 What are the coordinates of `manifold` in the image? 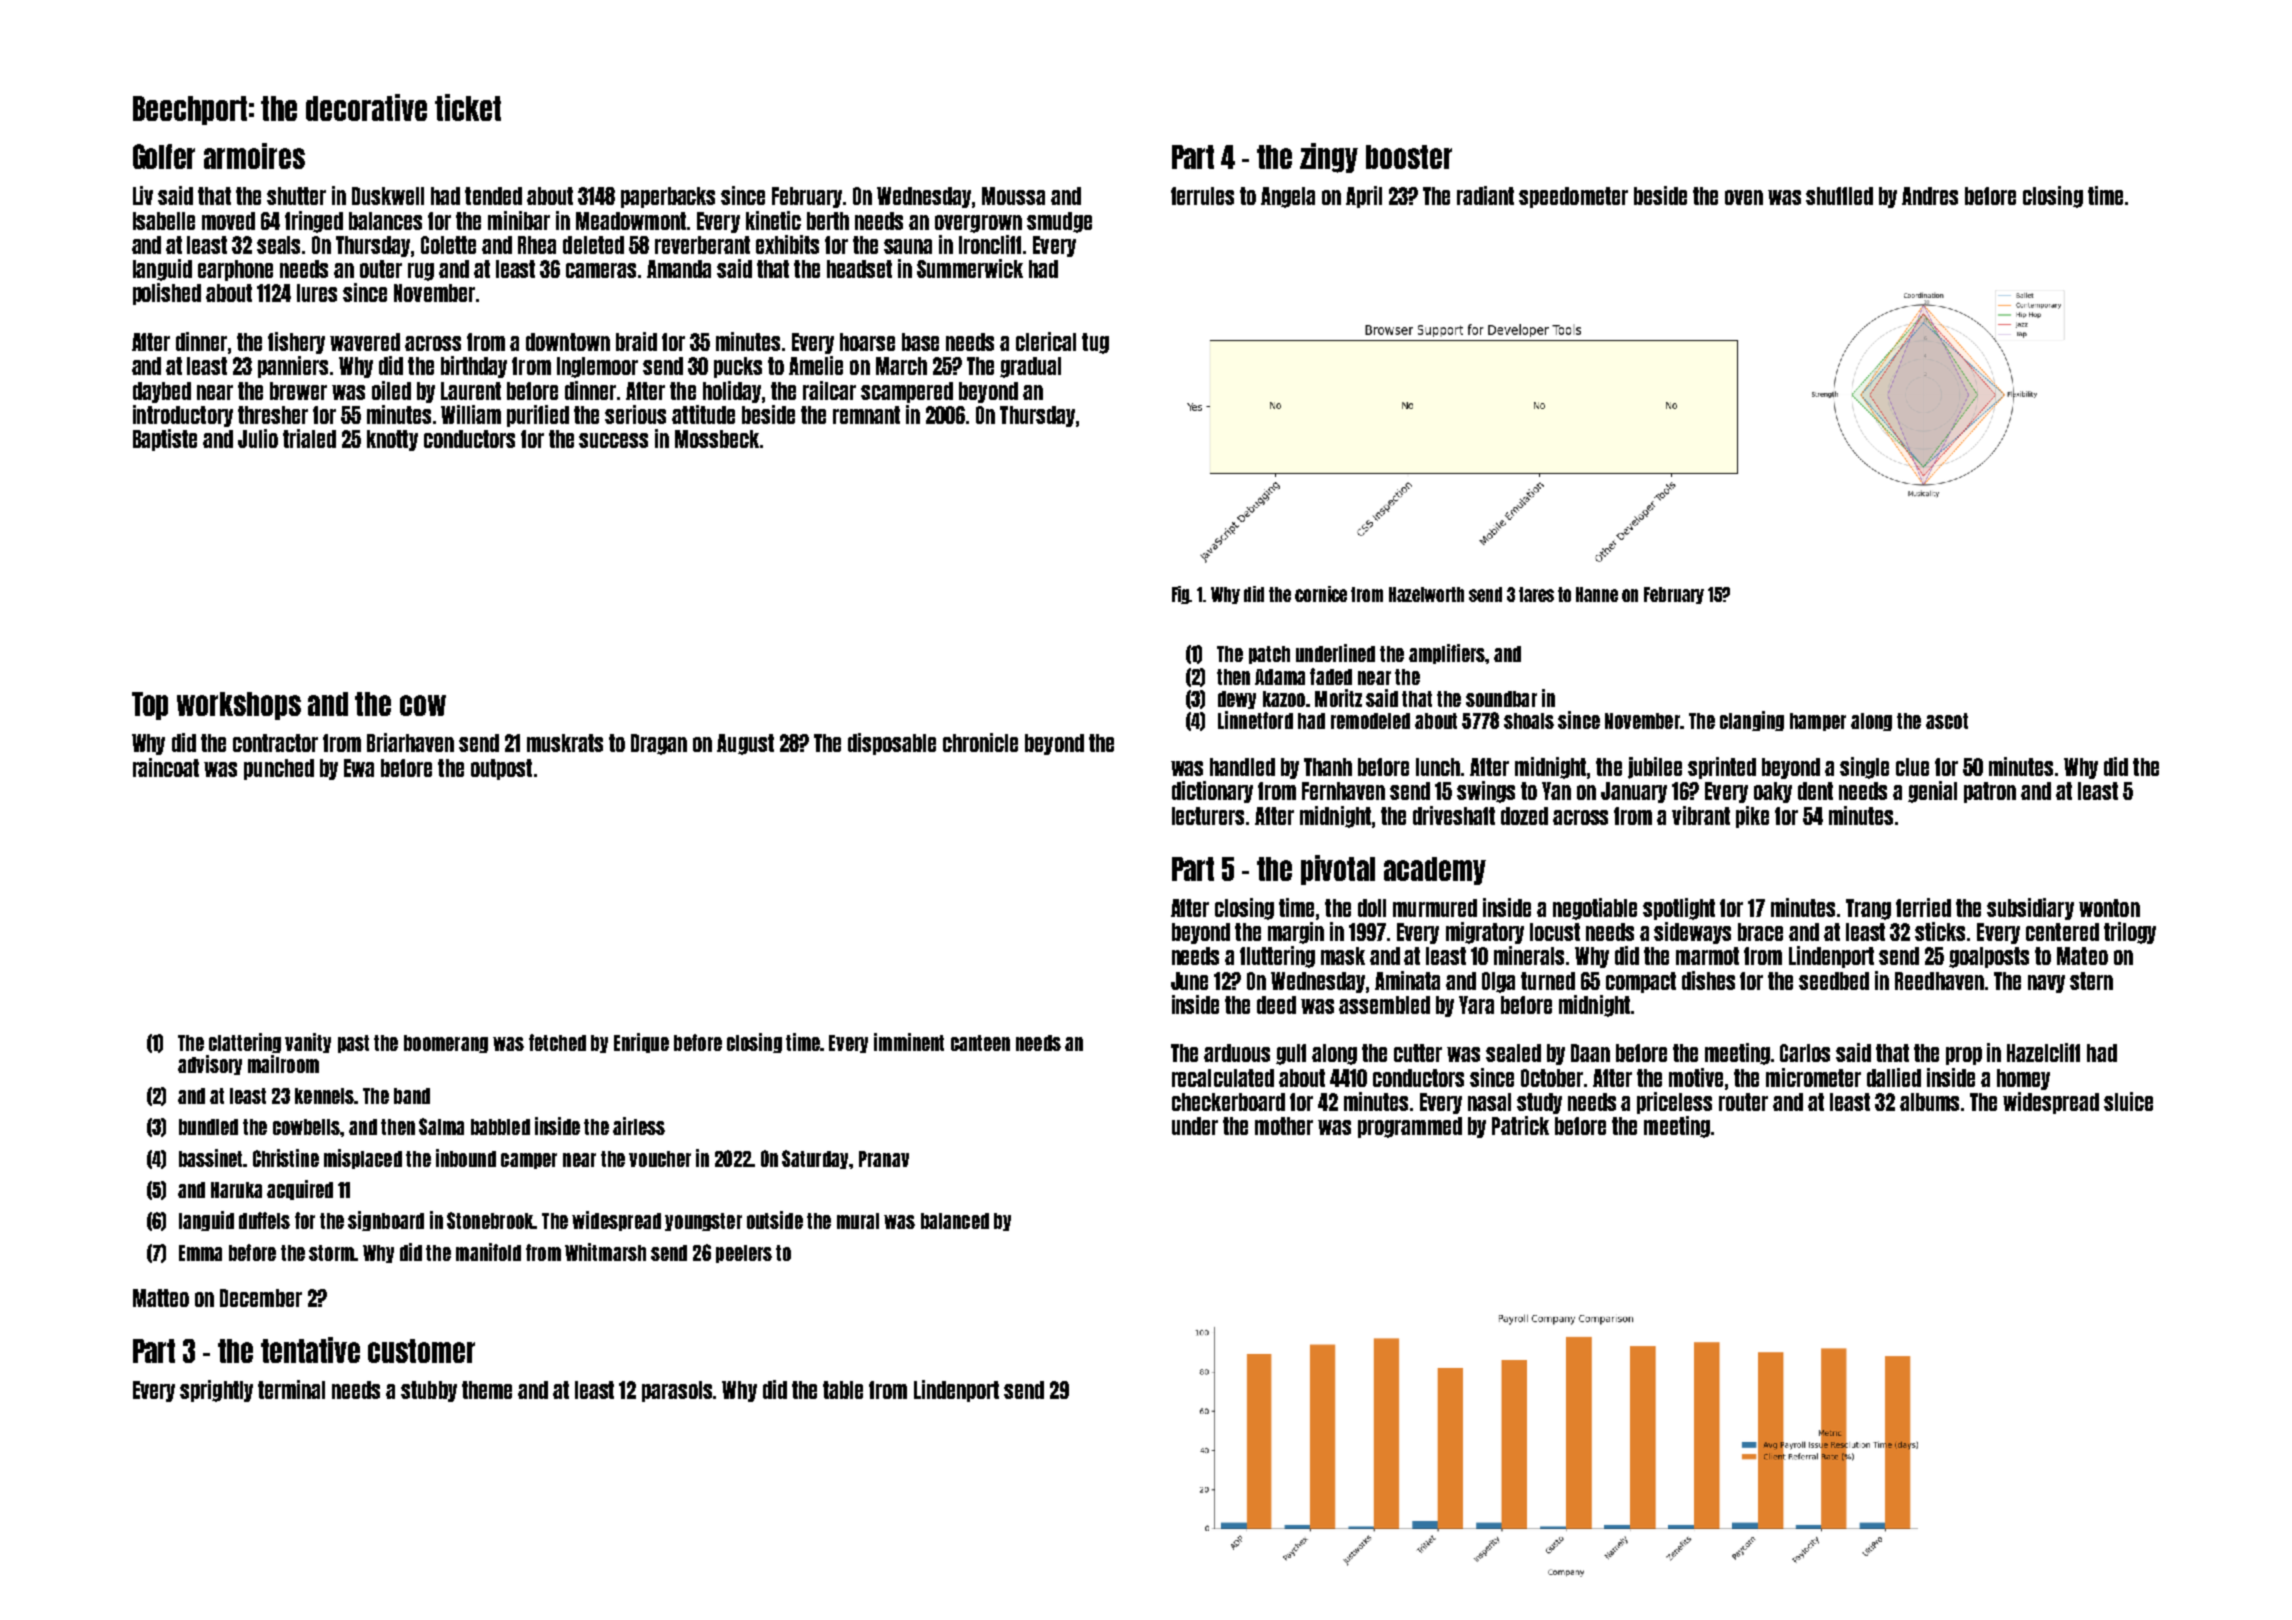 It's located at (488, 1252).
